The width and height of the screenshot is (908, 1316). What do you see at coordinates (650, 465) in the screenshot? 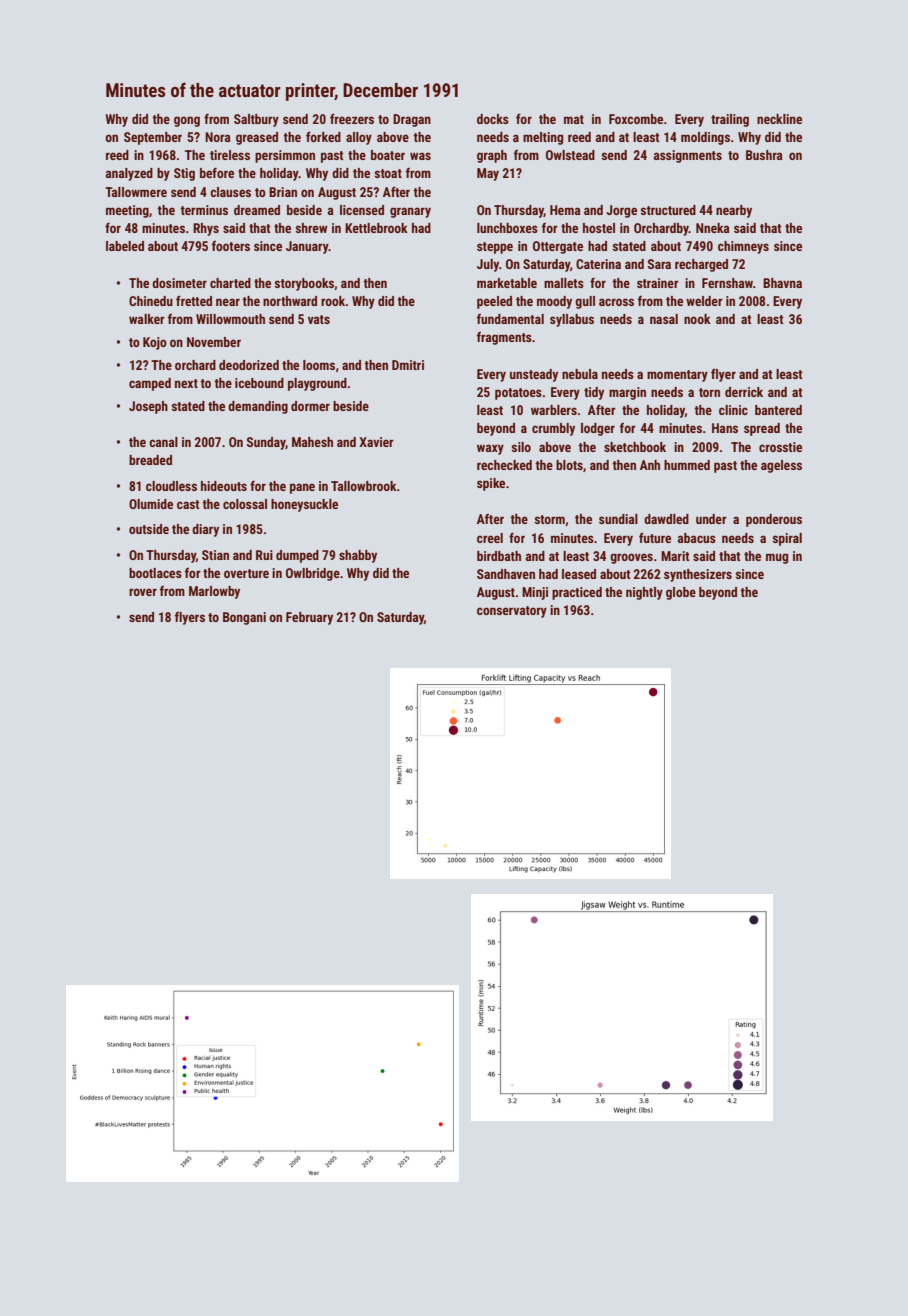
I see `Anh` at bounding box center [650, 465].
